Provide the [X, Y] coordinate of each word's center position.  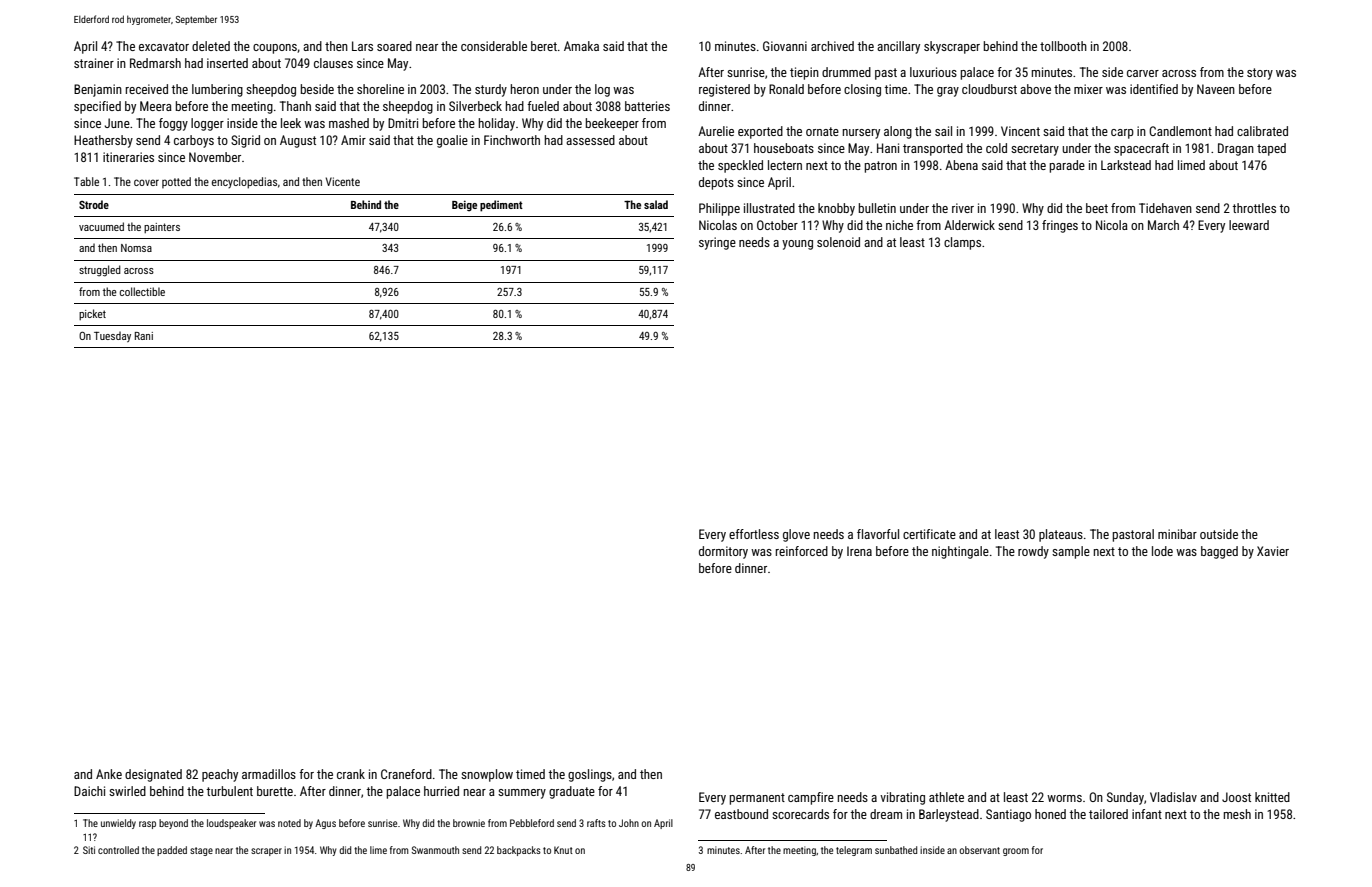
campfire [811, 798]
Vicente [343, 181]
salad [656, 204]
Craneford [406, 774]
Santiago [1008, 815]
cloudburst [989, 89]
